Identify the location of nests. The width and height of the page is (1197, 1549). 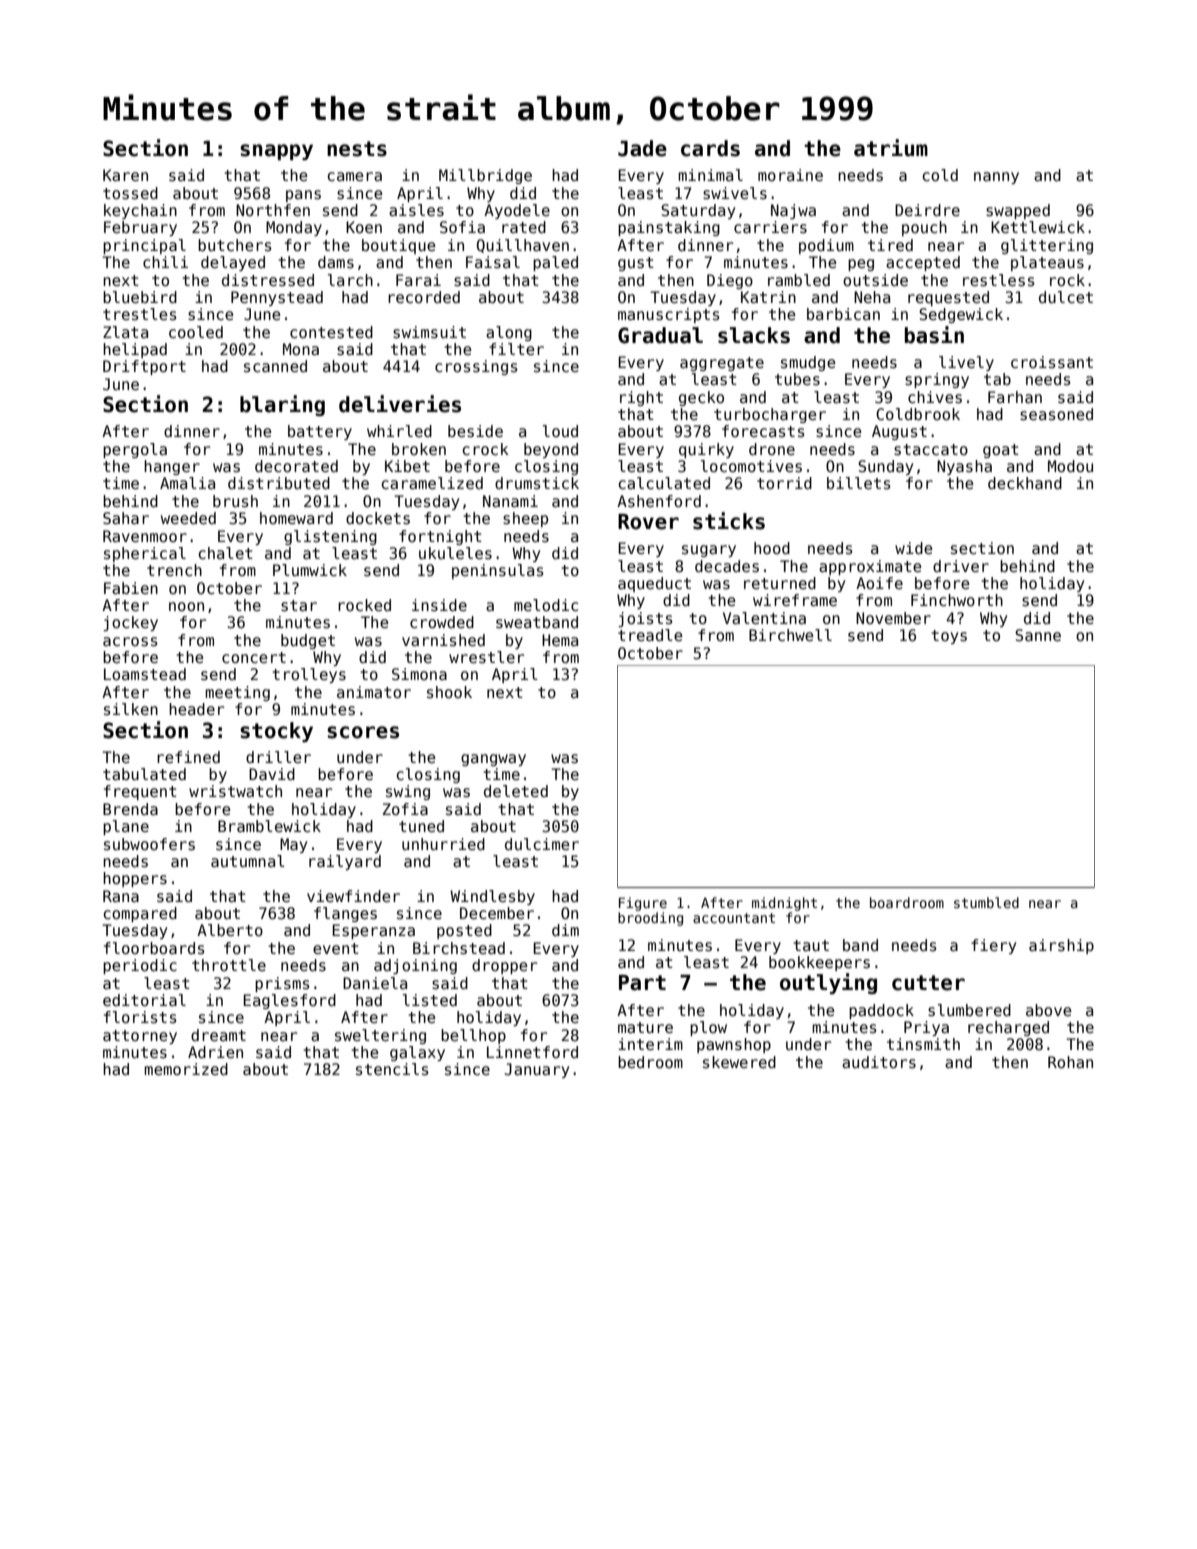
(357, 149).
